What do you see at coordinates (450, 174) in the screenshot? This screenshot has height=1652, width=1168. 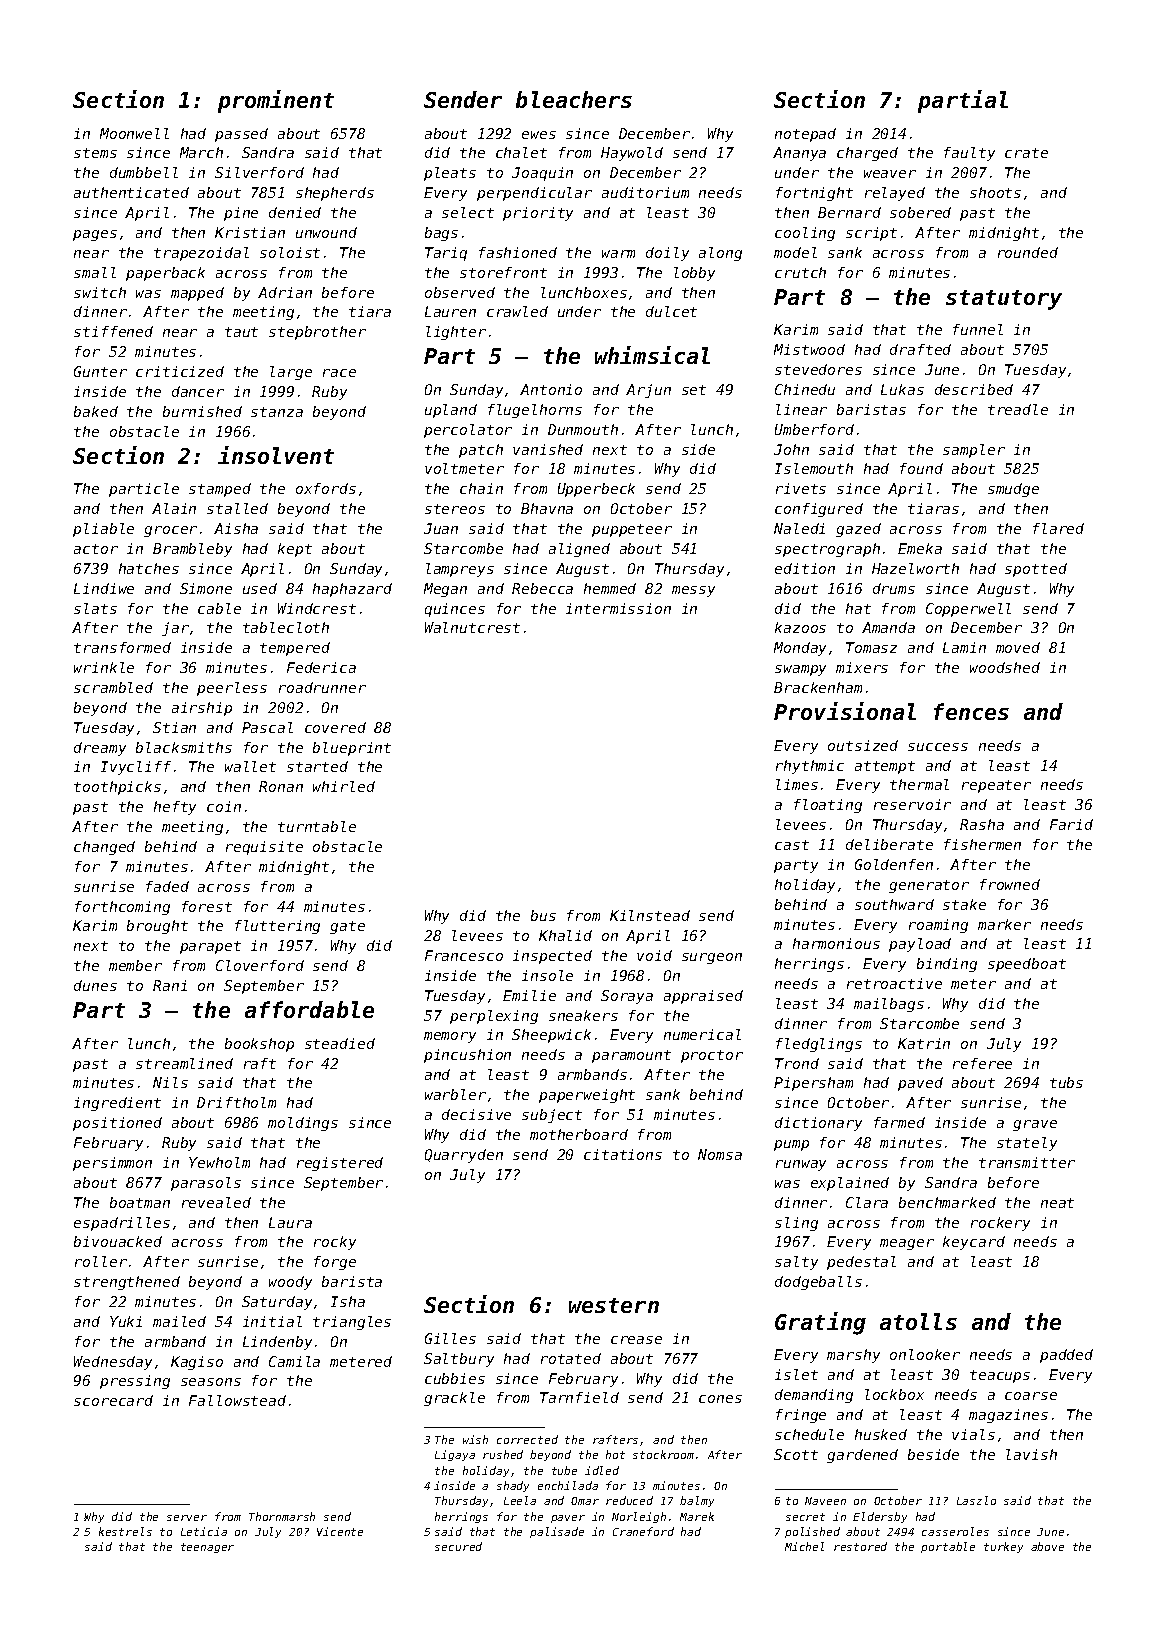 I see `pleats` at bounding box center [450, 174].
